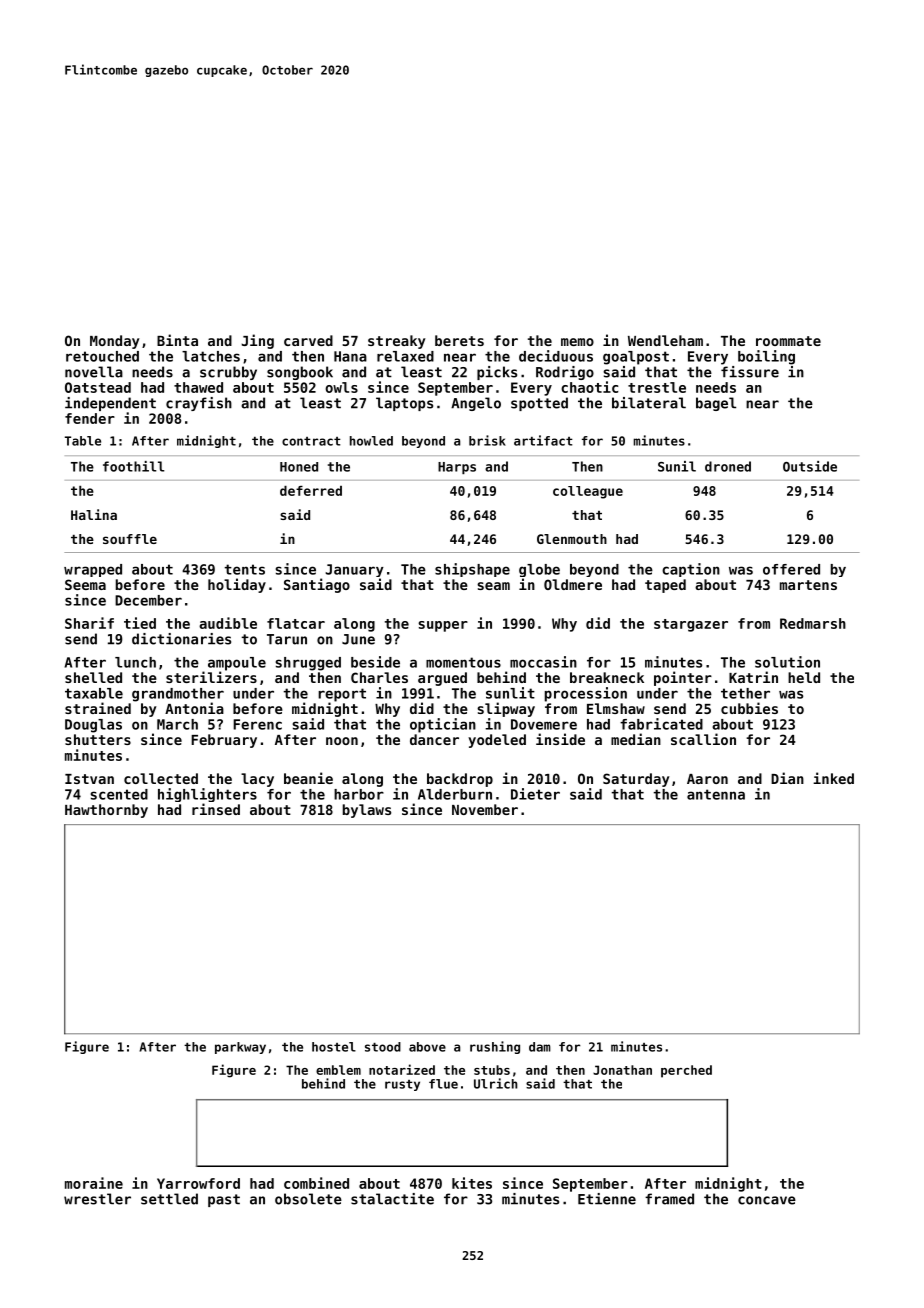 The height and width of the screenshot is (1308, 924). Describe the element at coordinates (669, 1199) in the screenshot. I see `framed` at that location.
